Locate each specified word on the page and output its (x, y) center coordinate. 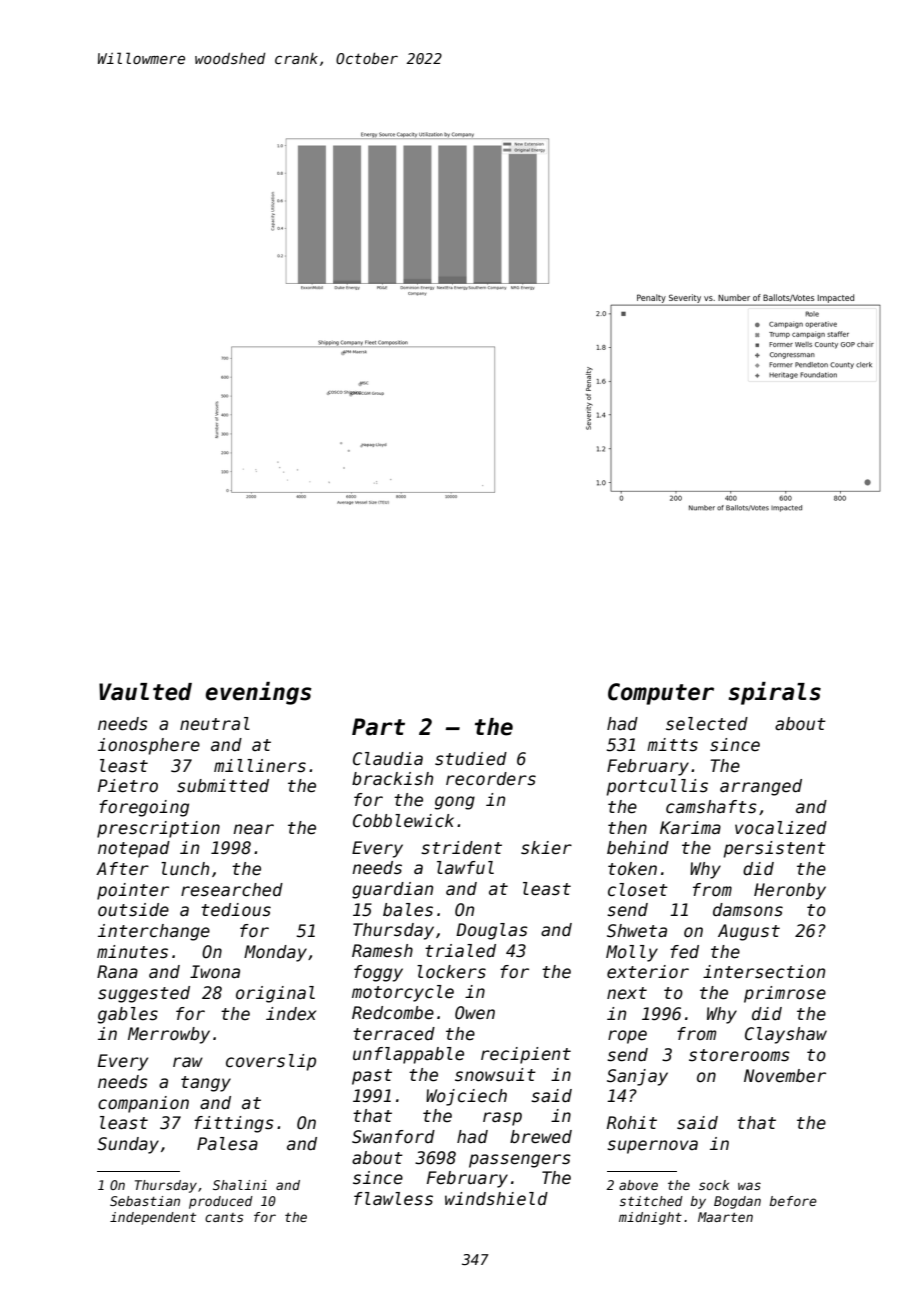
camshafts (711, 807)
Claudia (388, 758)
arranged (761, 787)
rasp (502, 1119)
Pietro (128, 786)
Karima (690, 828)
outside (133, 910)
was (749, 1186)
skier (546, 848)
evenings (259, 693)
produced (221, 1202)
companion (143, 1104)
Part (378, 727)
